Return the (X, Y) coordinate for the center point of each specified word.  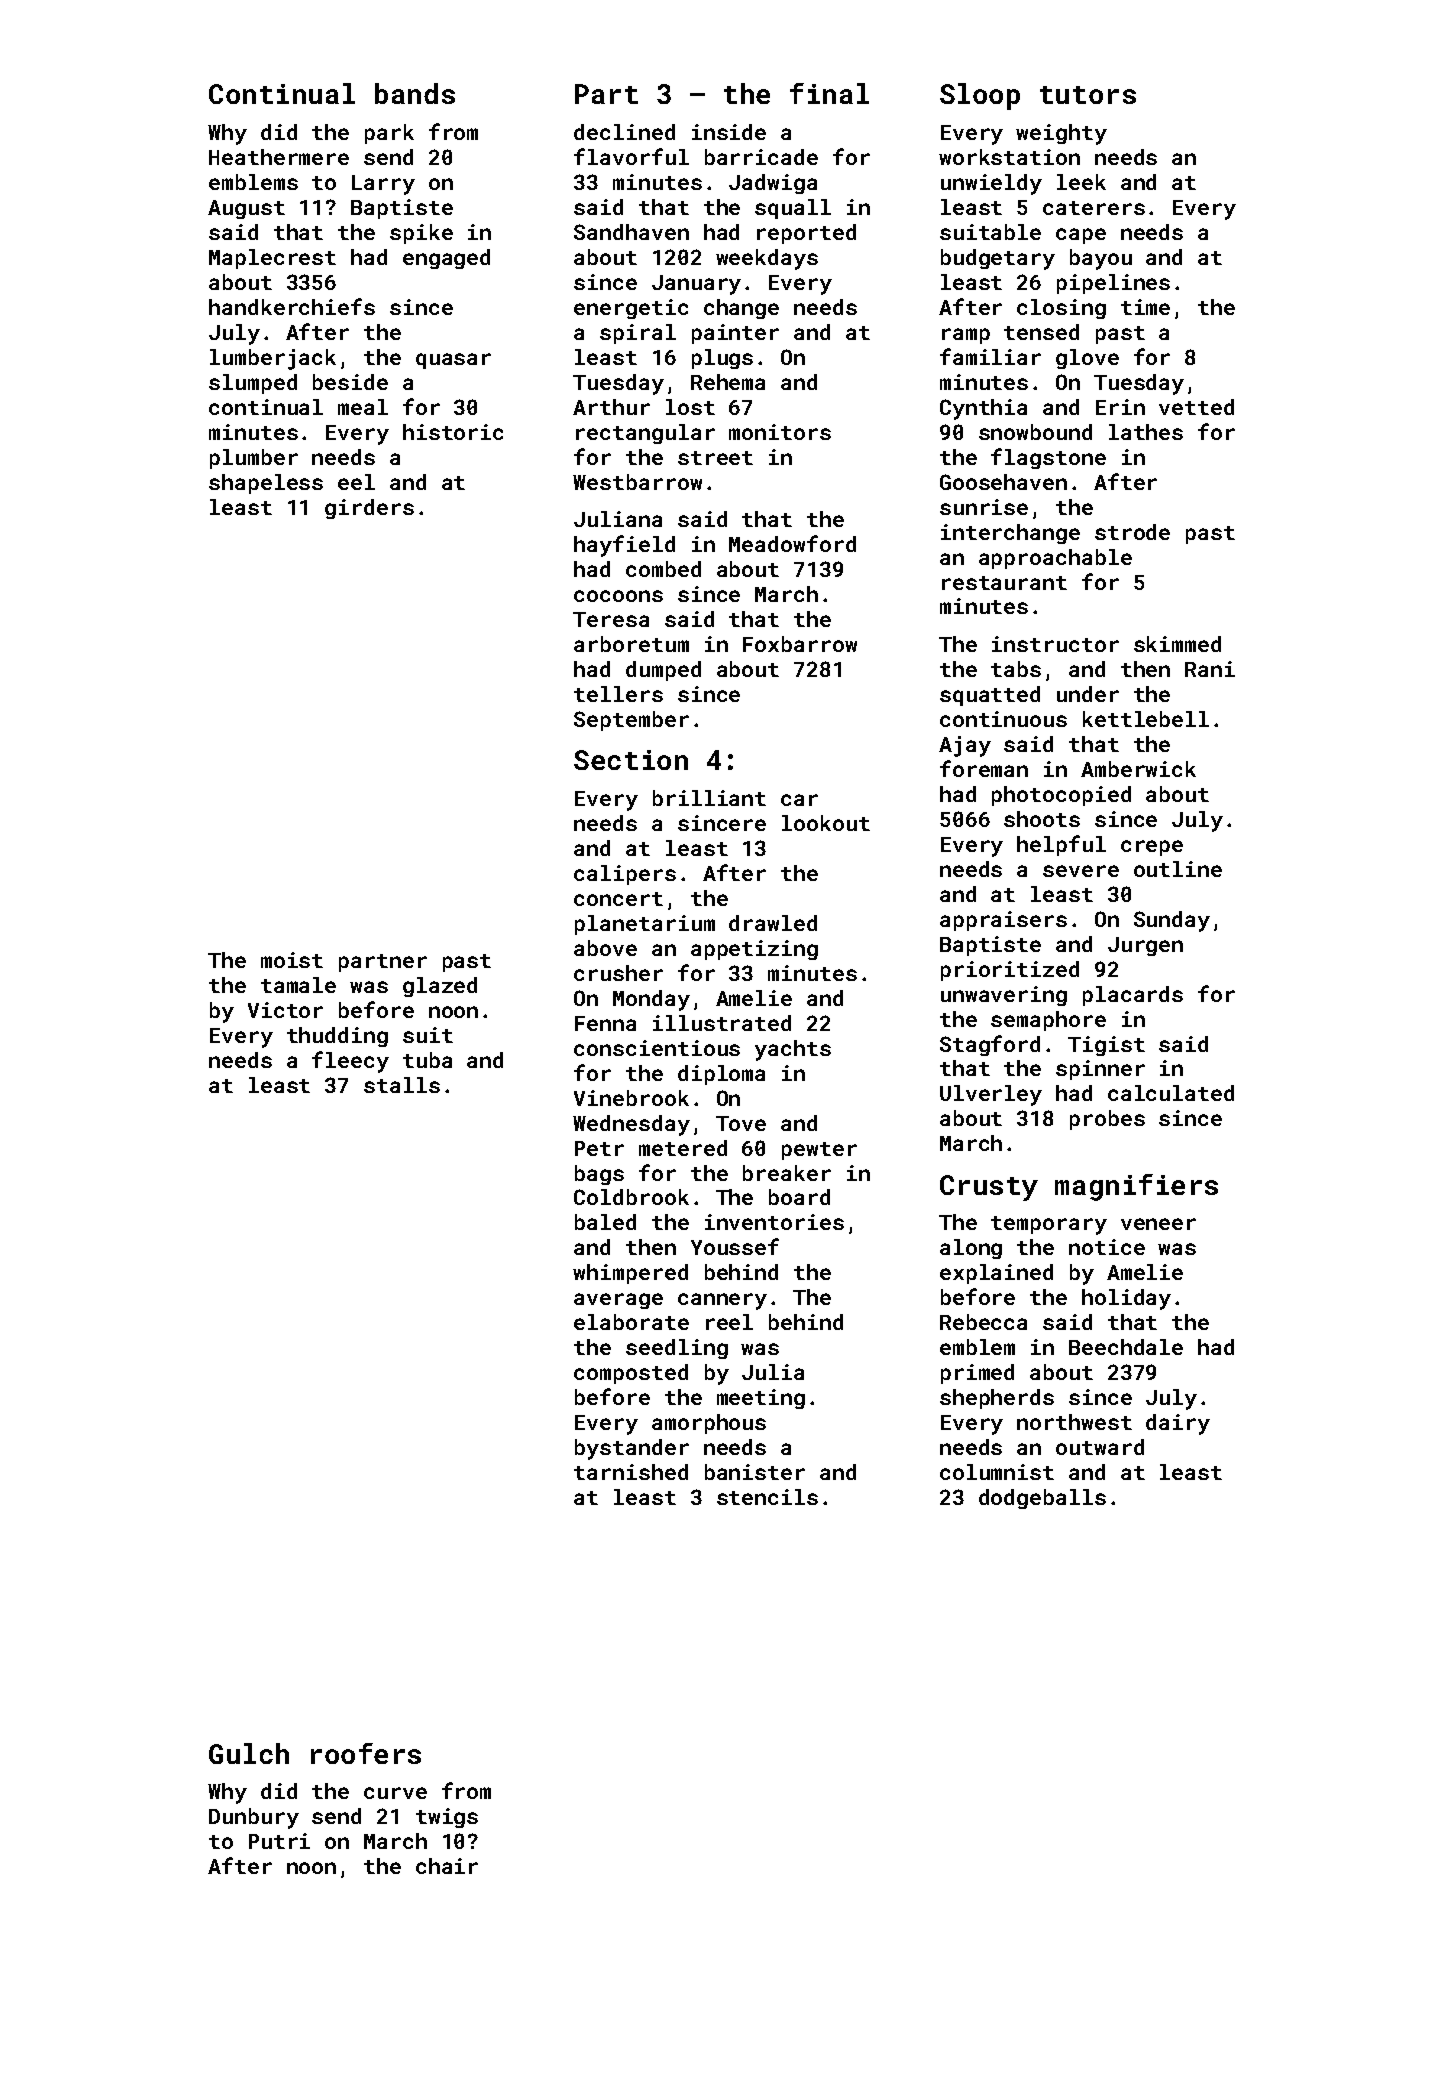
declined (624, 132)
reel (729, 1322)
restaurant (1004, 583)
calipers (625, 875)
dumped (663, 671)
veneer (1158, 1224)
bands (415, 93)
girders (369, 509)
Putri (279, 1841)
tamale (298, 985)
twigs (447, 1818)
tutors (1088, 95)
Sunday (1172, 921)
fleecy (350, 1062)
